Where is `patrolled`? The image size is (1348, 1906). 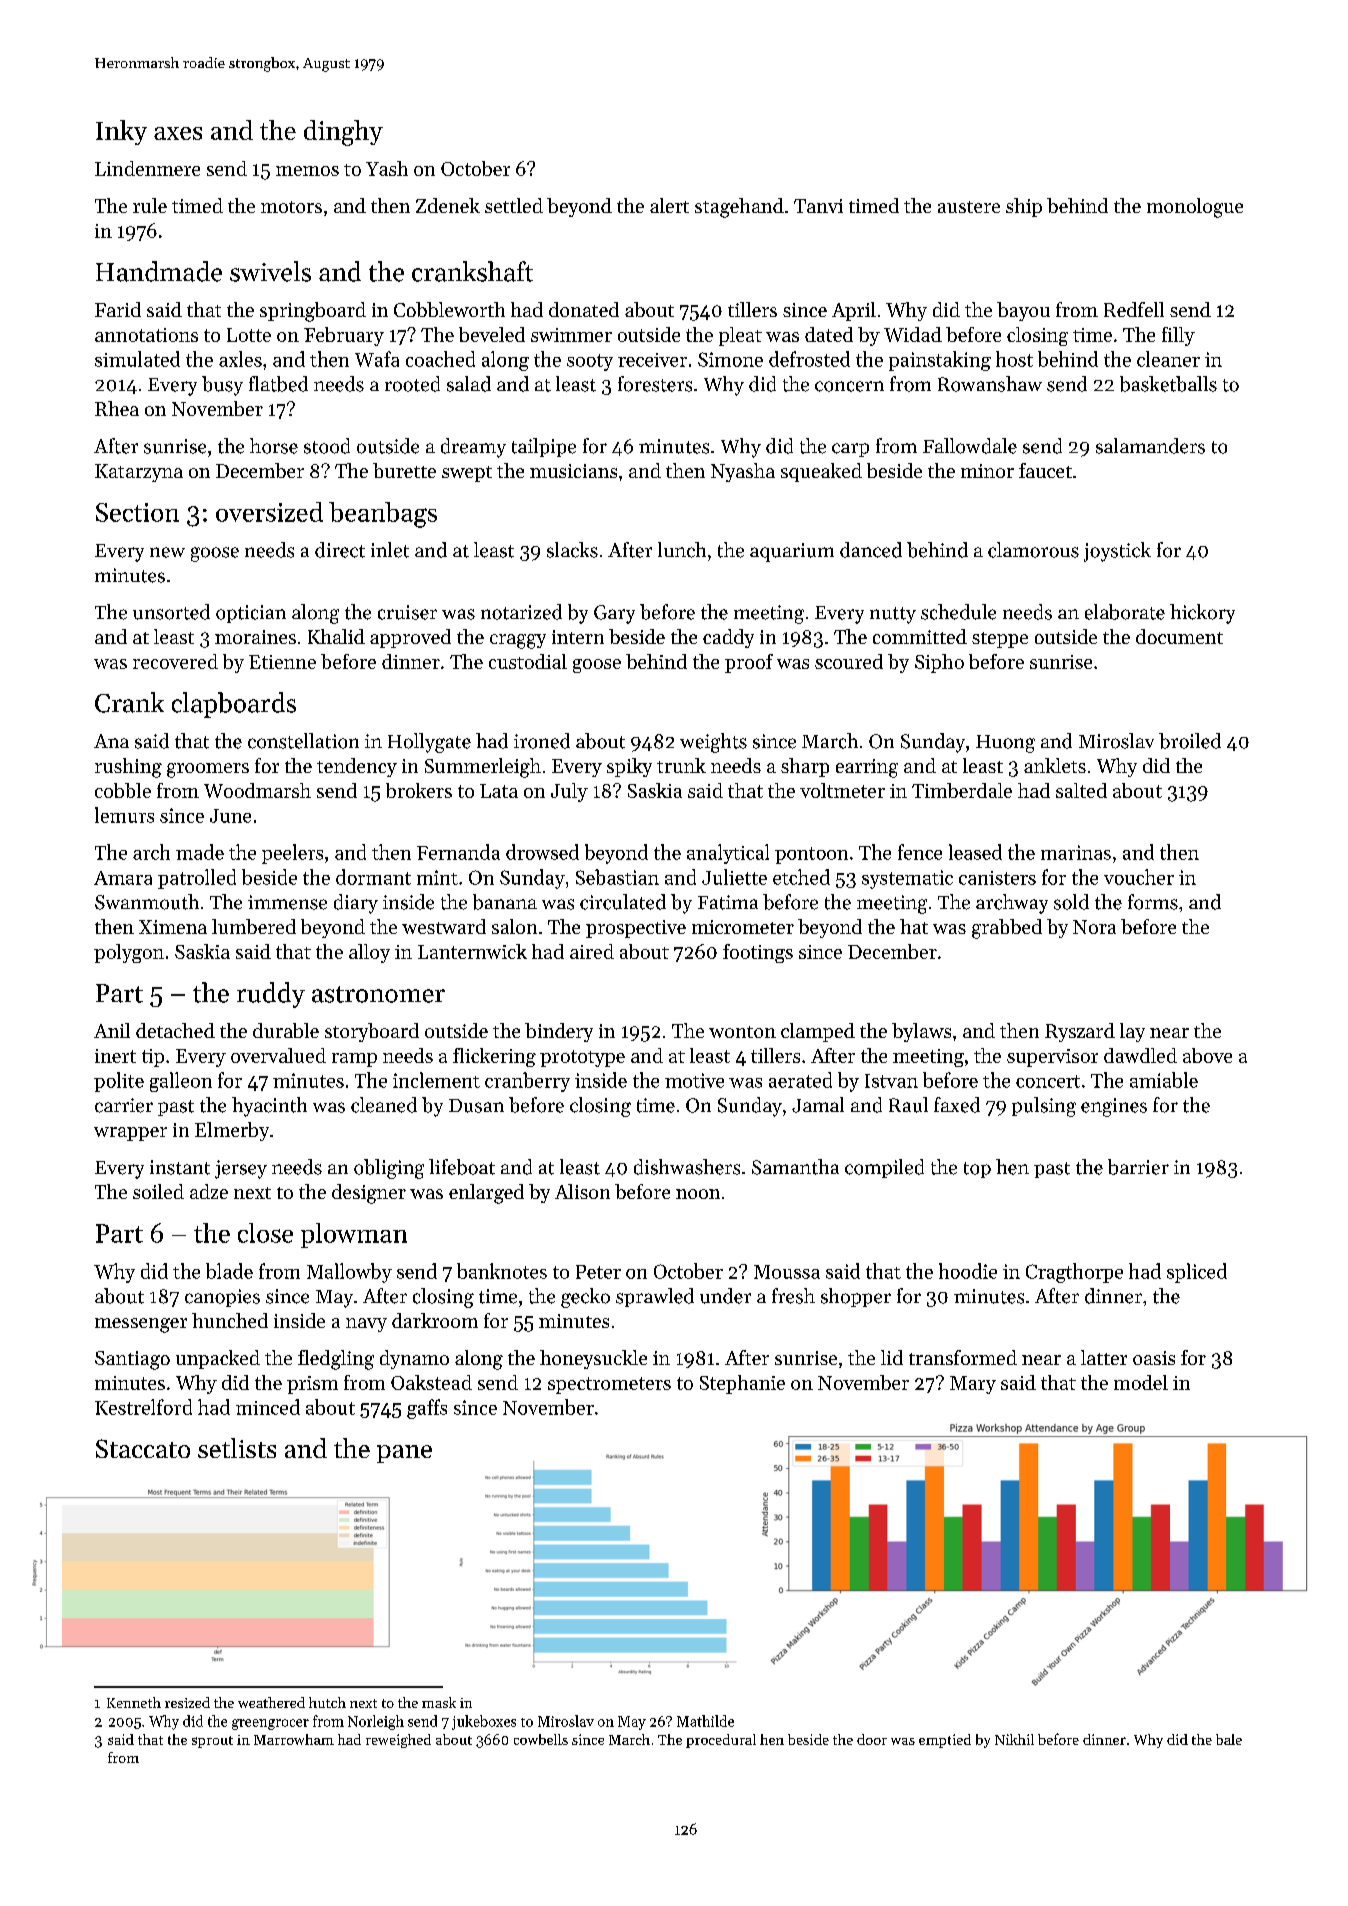
patrolled is located at coordinates (197, 879).
